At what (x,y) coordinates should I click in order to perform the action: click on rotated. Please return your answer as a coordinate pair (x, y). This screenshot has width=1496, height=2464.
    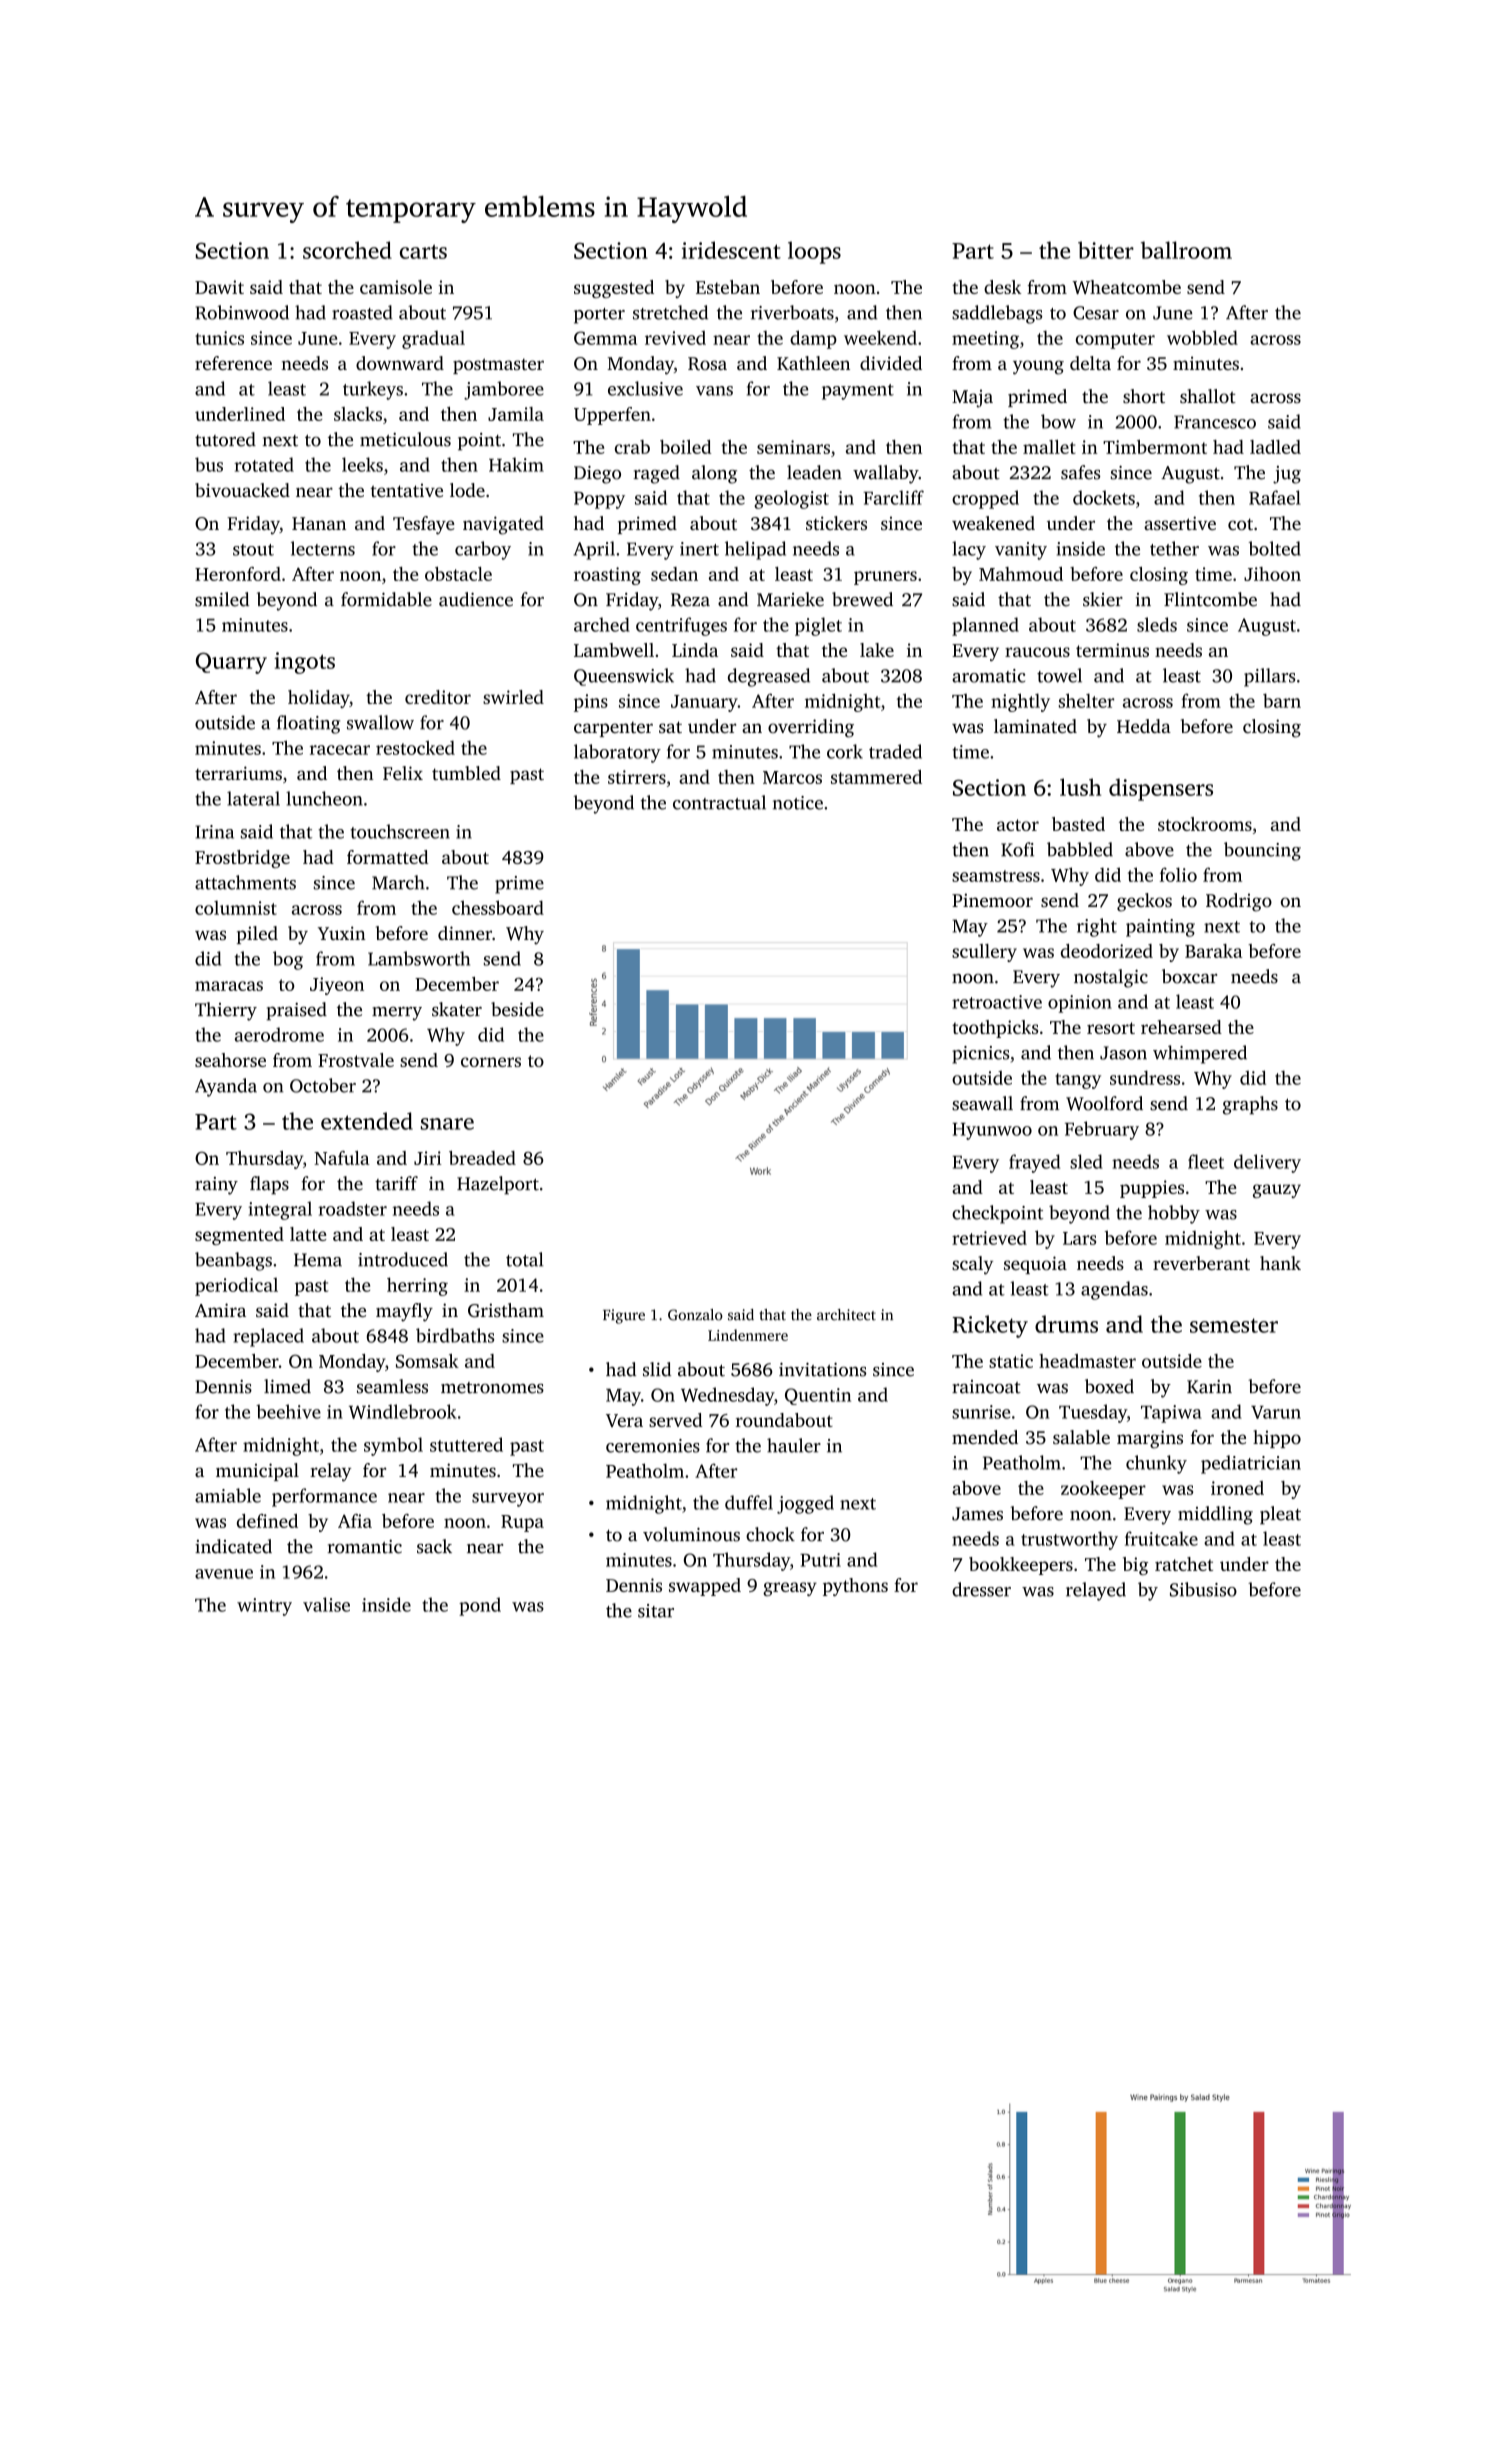
    Looking at the image, I should click on (264, 464).
